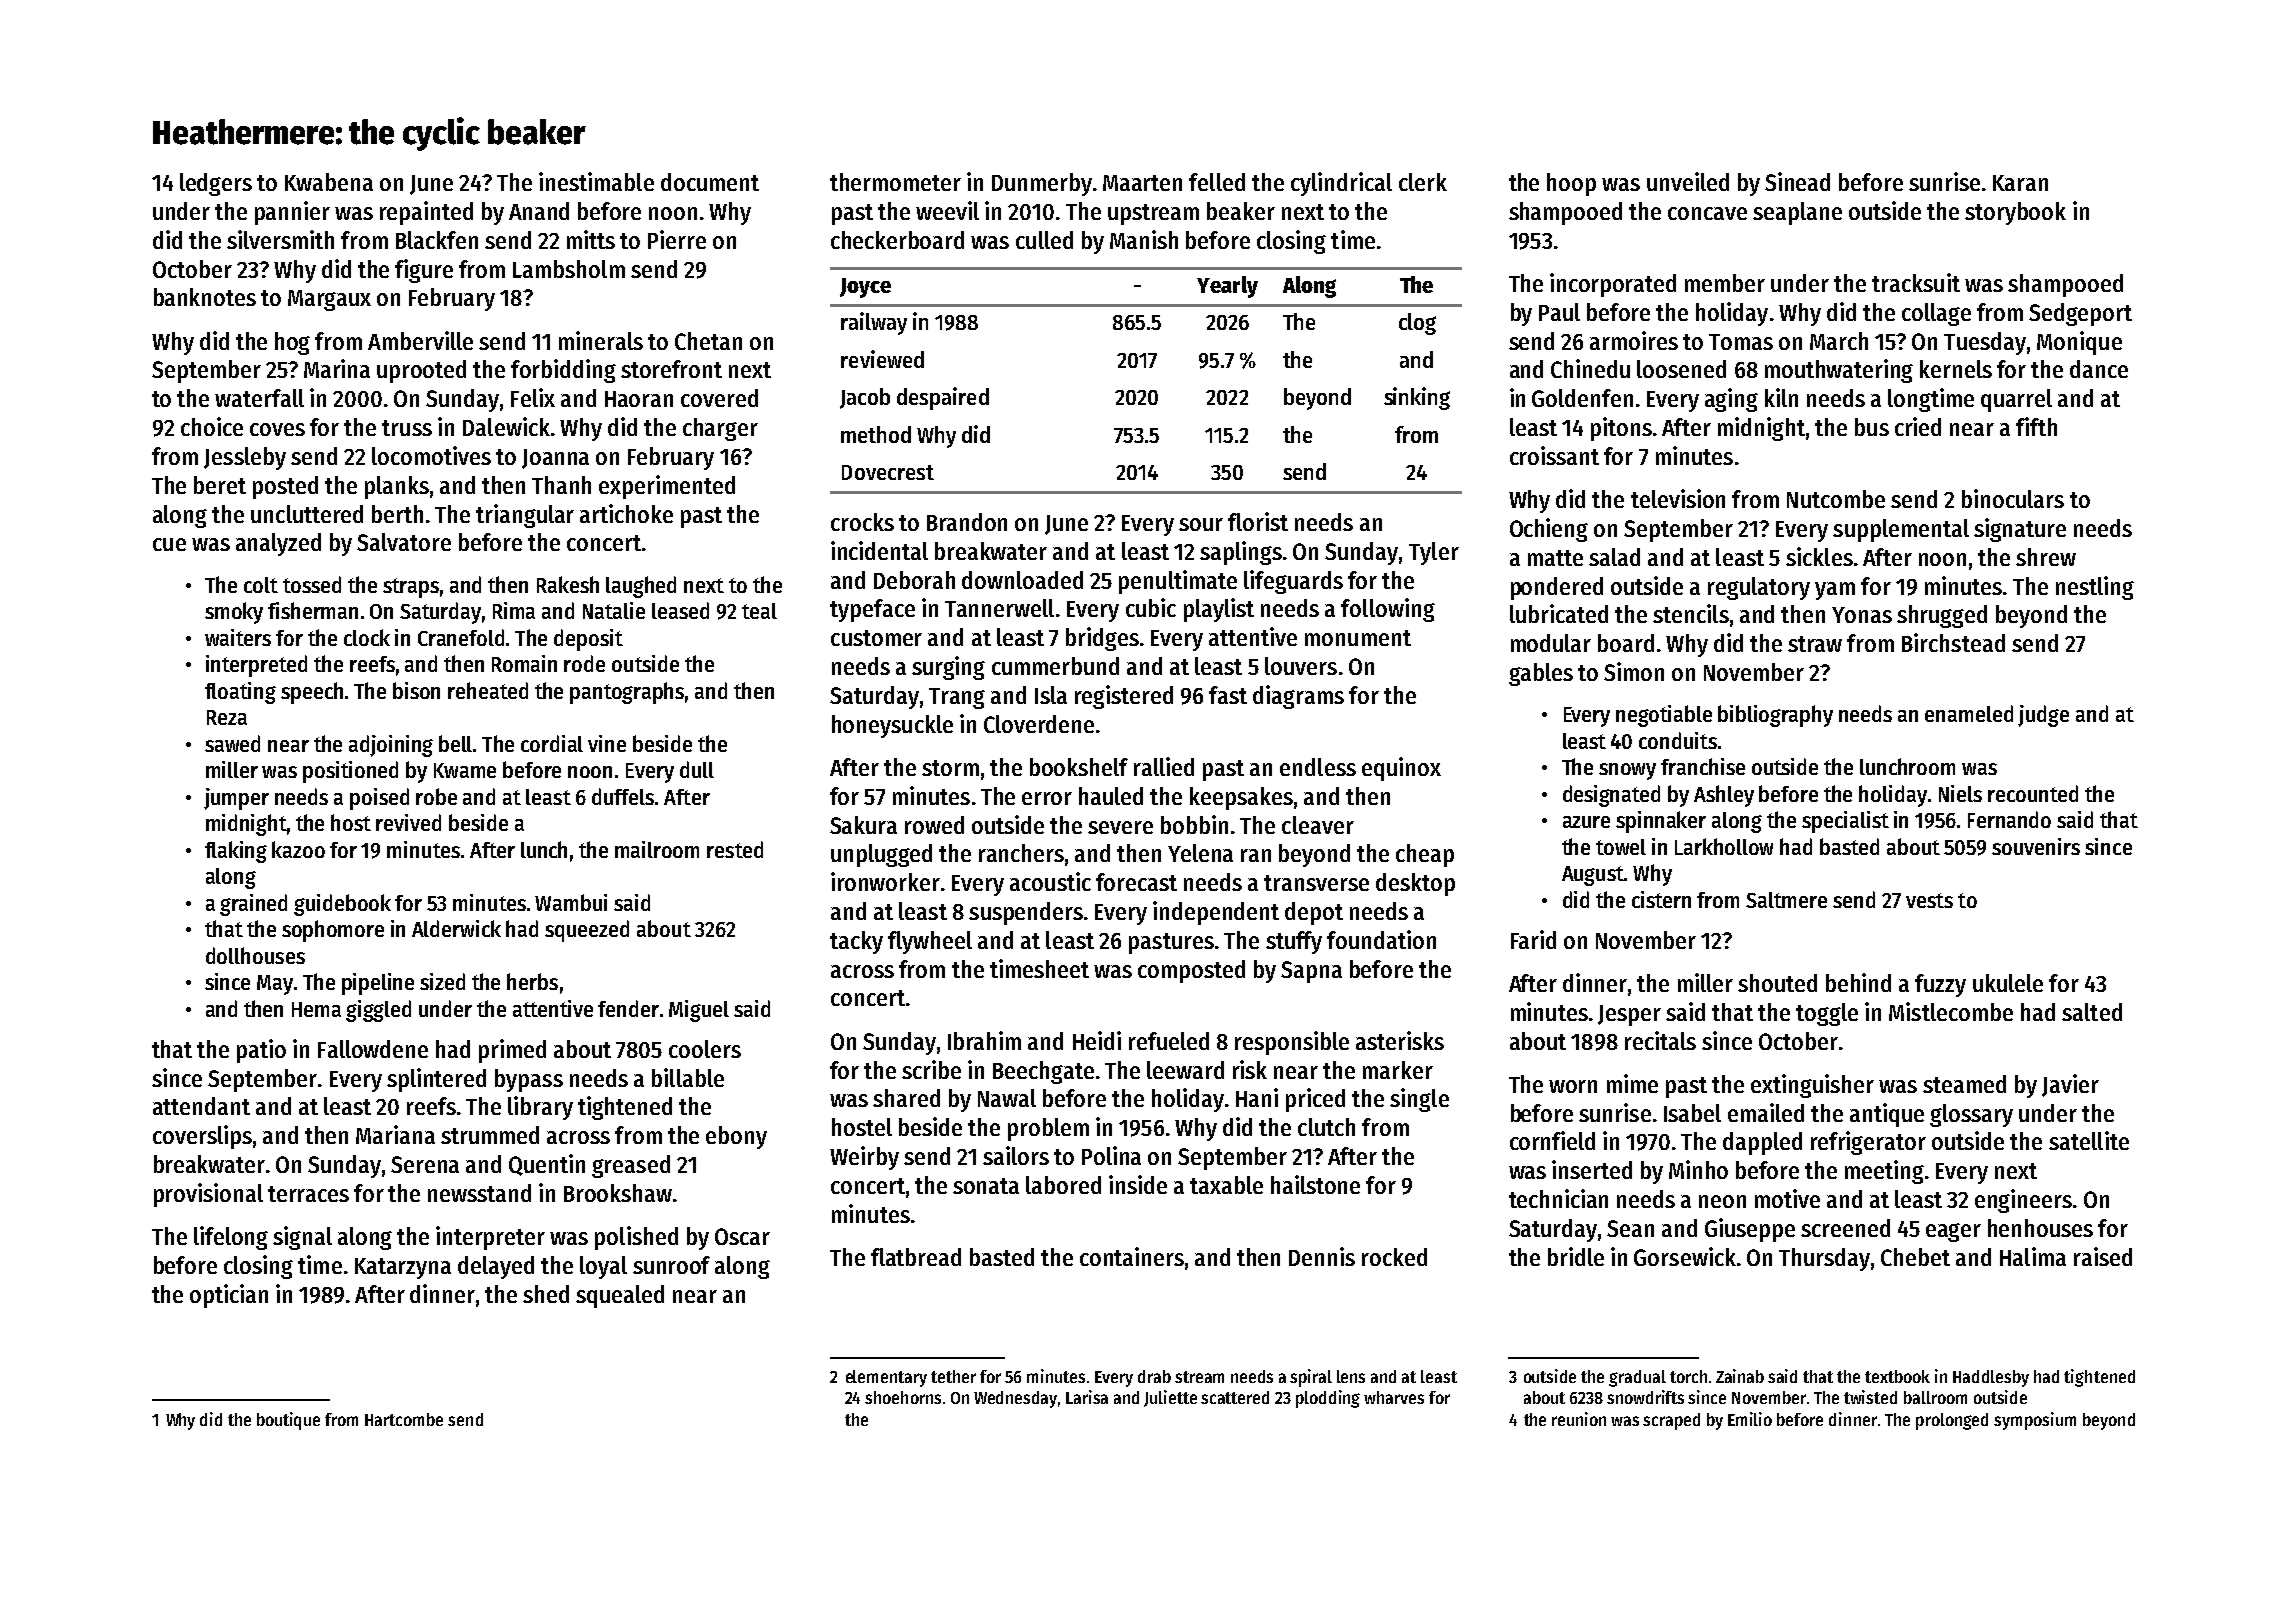  Describe the element at coordinates (657, 849) in the page. I see `mailroom` at that location.
